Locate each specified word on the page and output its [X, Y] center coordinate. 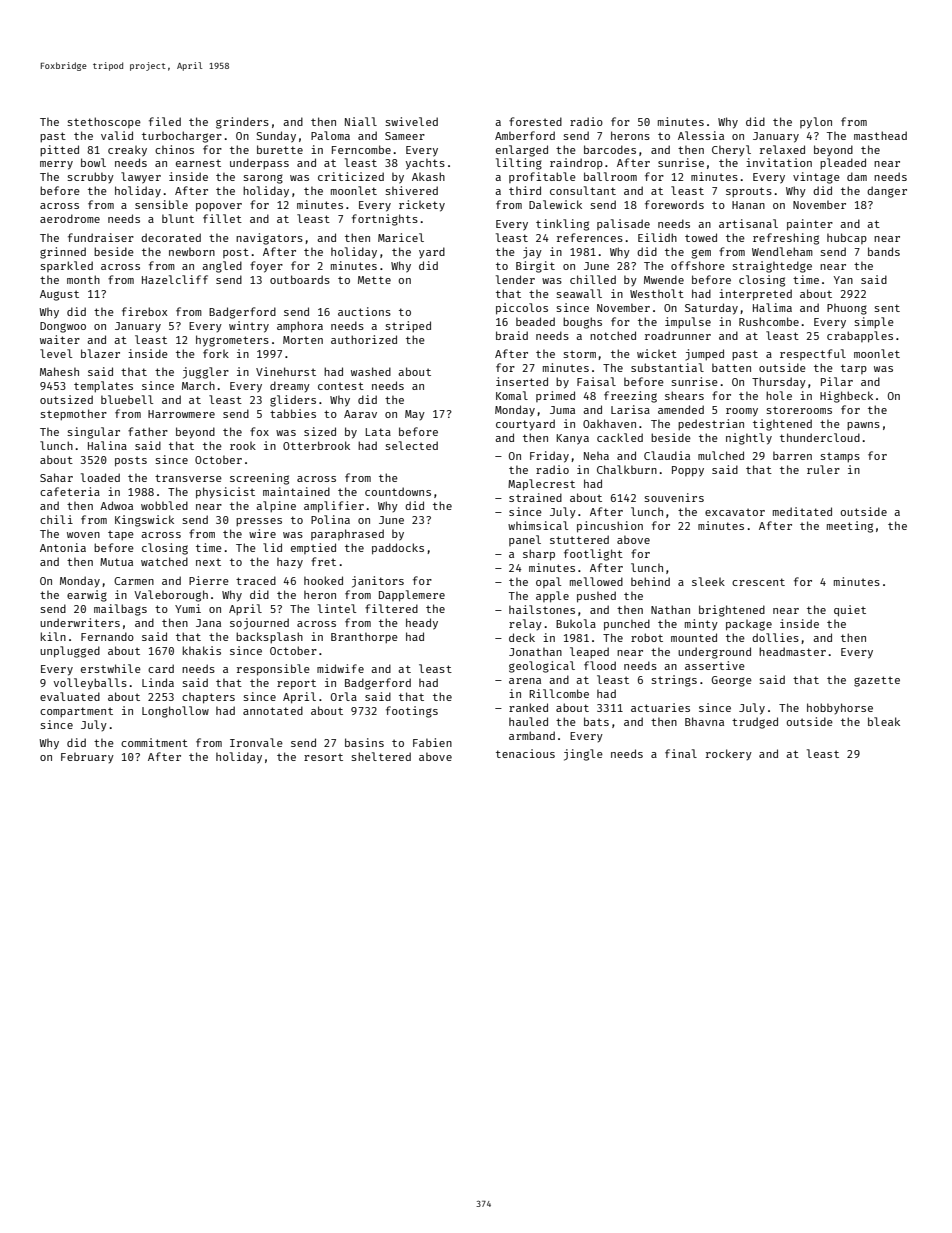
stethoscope [104, 122]
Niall [361, 121]
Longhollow [175, 712]
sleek [708, 581]
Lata [378, 432]
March [198, 385]
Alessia [701, 135]
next [208, 562]
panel [525, 540]
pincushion [610, 527]
